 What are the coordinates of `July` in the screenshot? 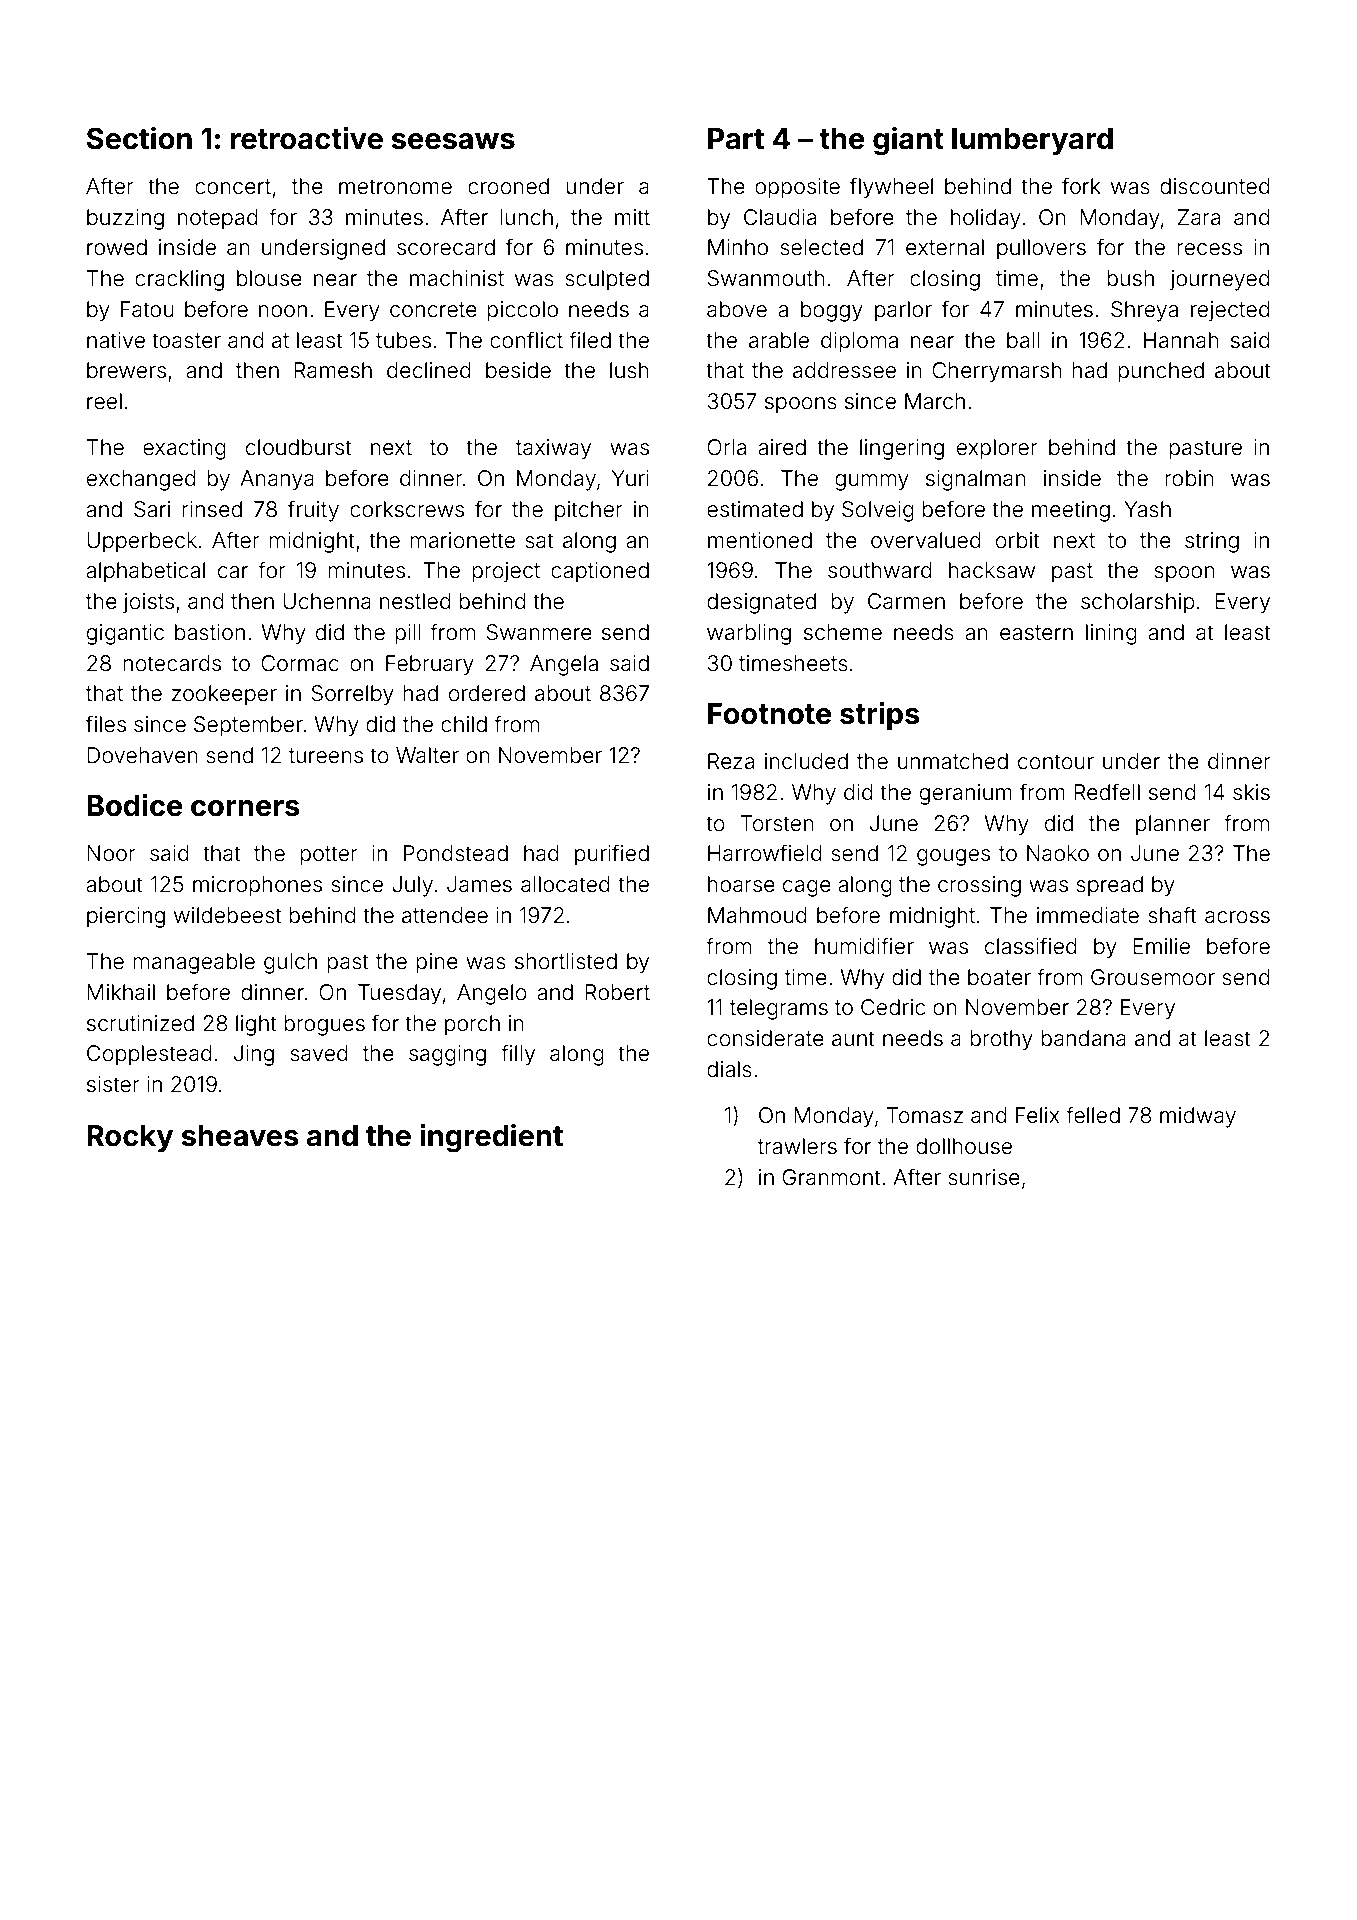 It's located at (412, 886).
